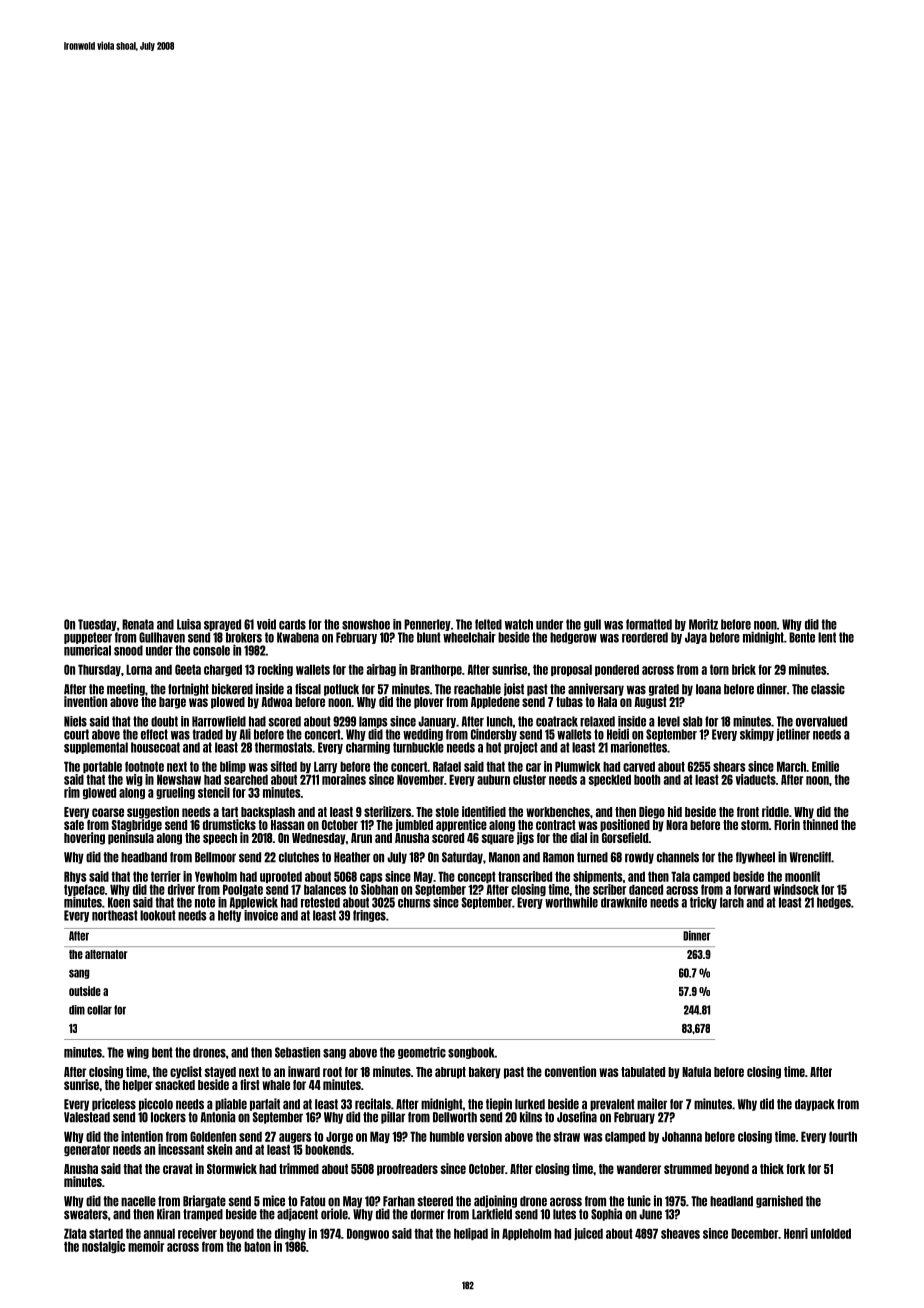 Image resolution: width=924 pixels, height=1308 pixels. Describe the element at coordinates (525, 838) in the screenshot. I see `jigs` at that location.
